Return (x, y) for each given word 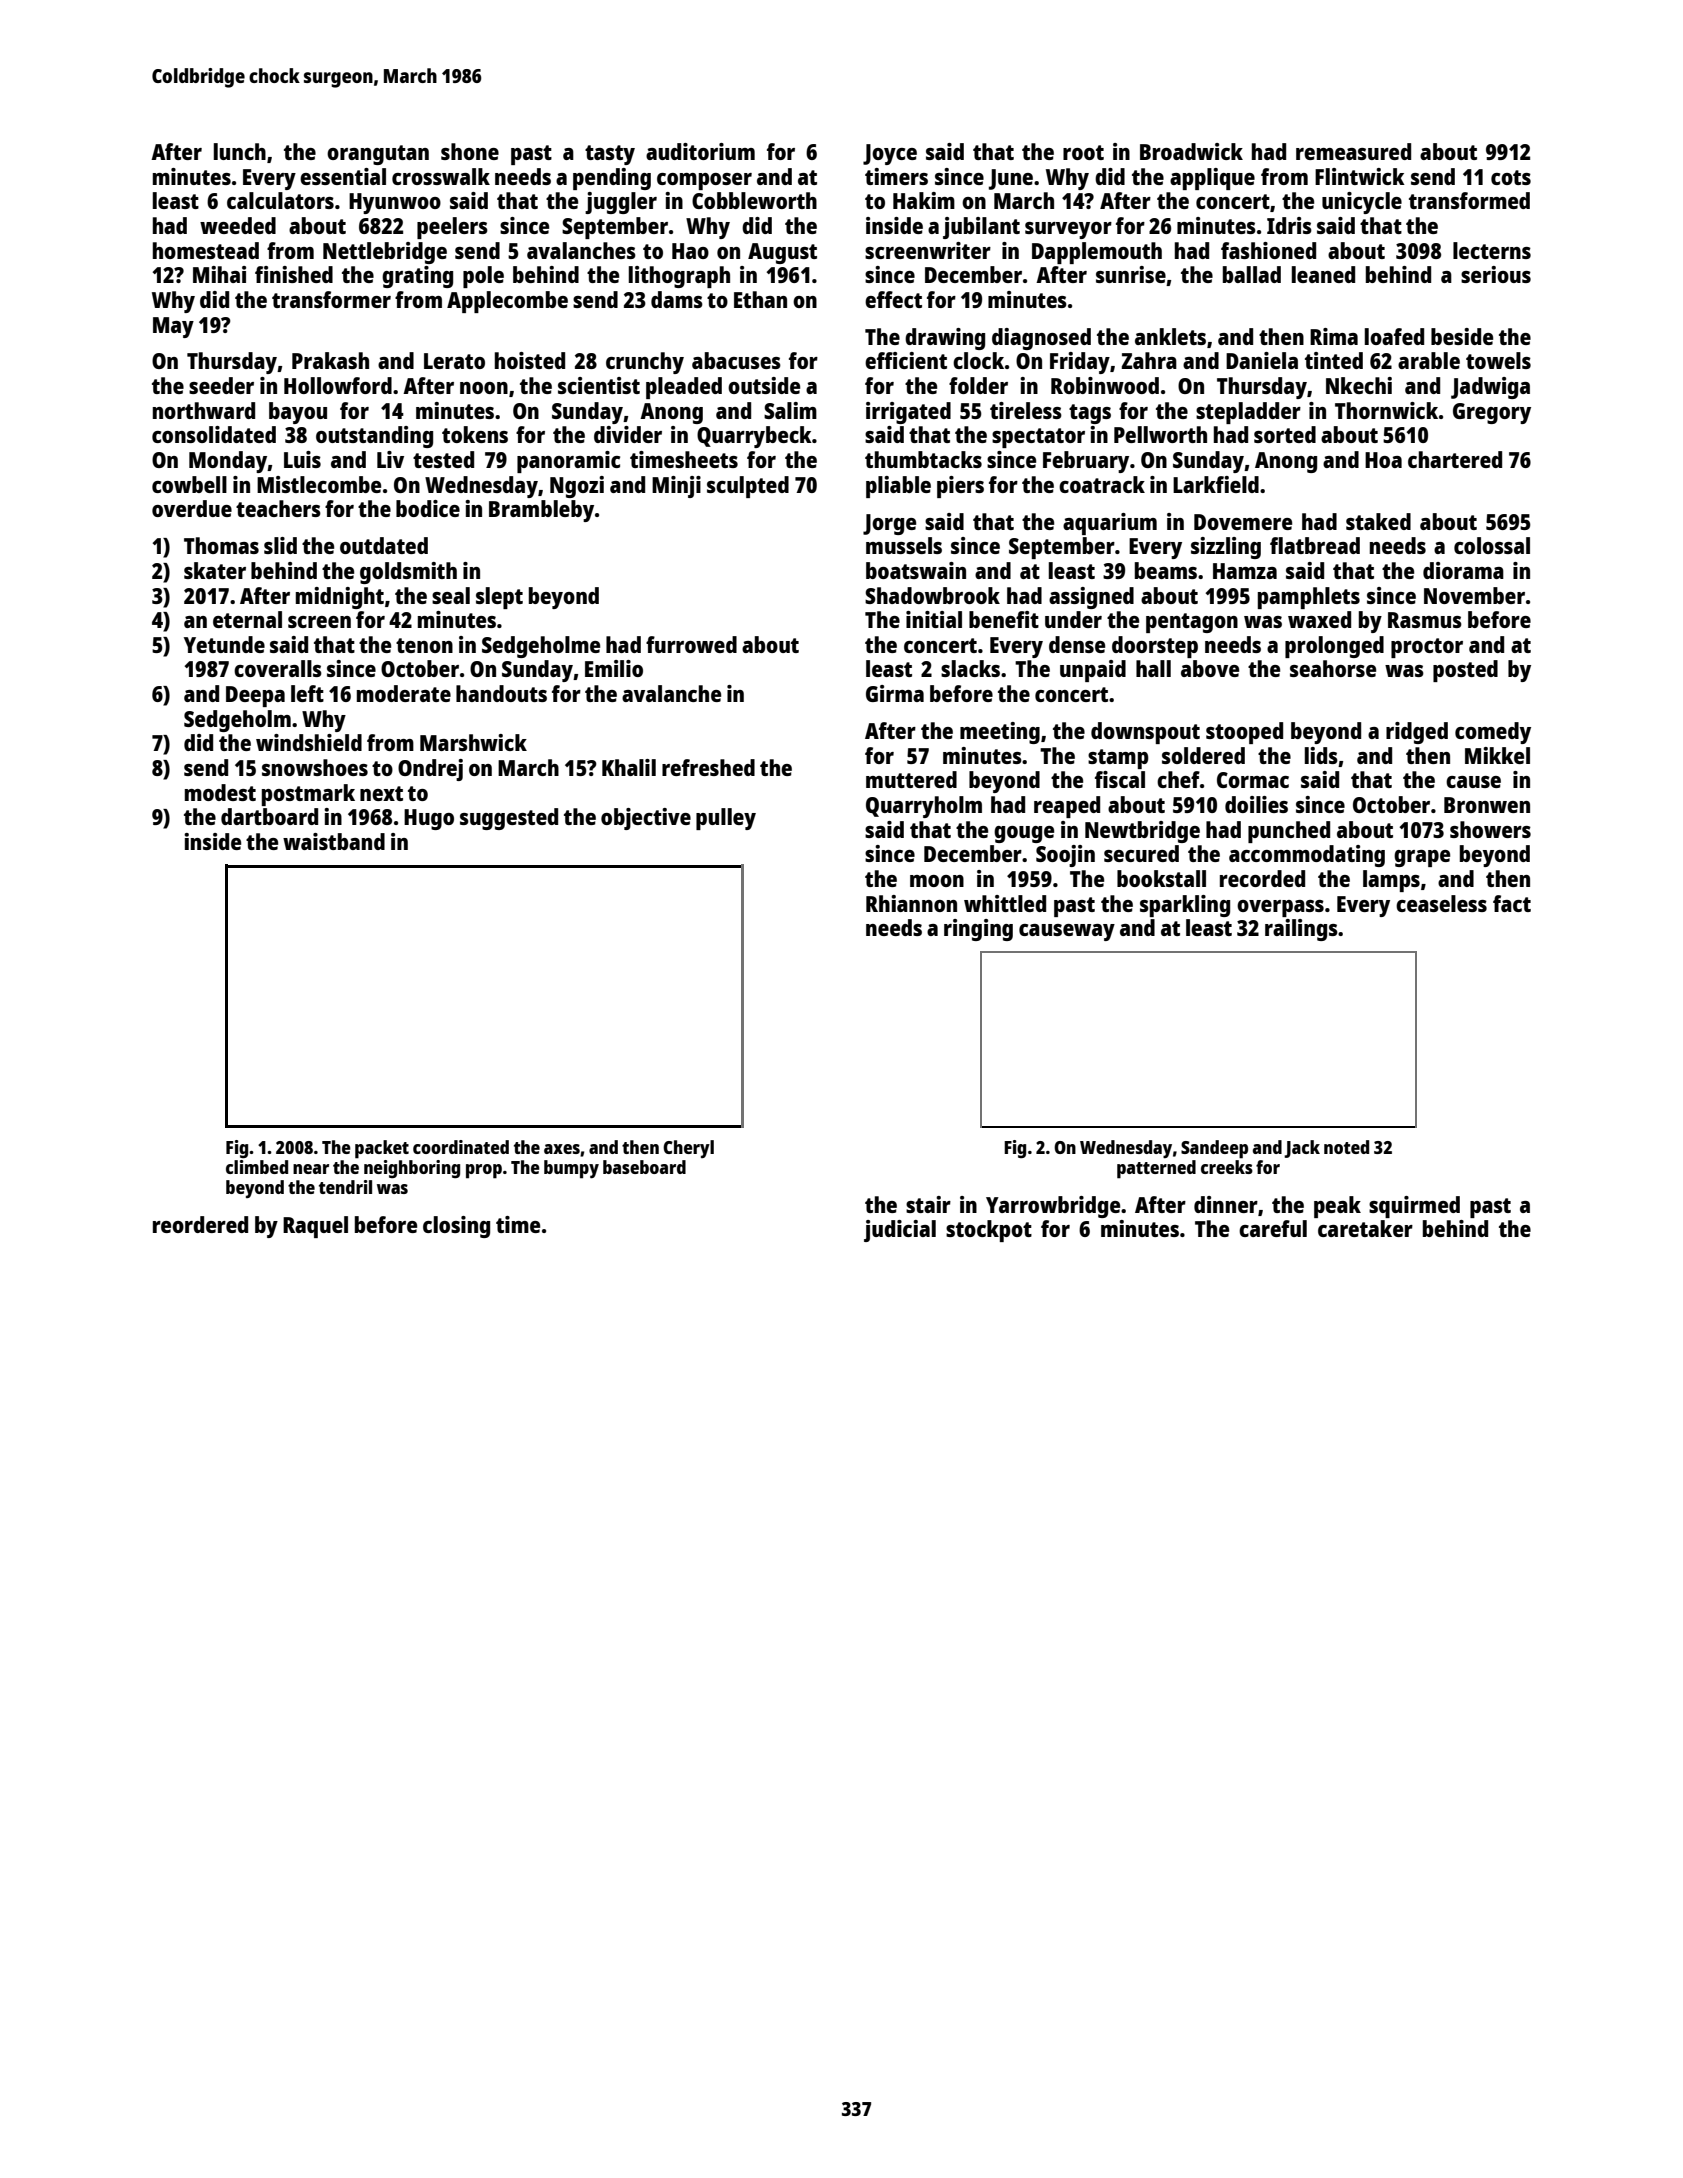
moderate (404, 693)
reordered (200, 1224)
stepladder (1248, 413)
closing (456, 1227)
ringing (978, 930)
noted (1346, 1147)
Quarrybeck (754, 437)
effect (893, 299)
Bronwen (1487, 805)
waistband (334, 841)
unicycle (1362, 203)
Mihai (219, 274)
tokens (475, 434)
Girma (895, 693)
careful (1273, 1228)
